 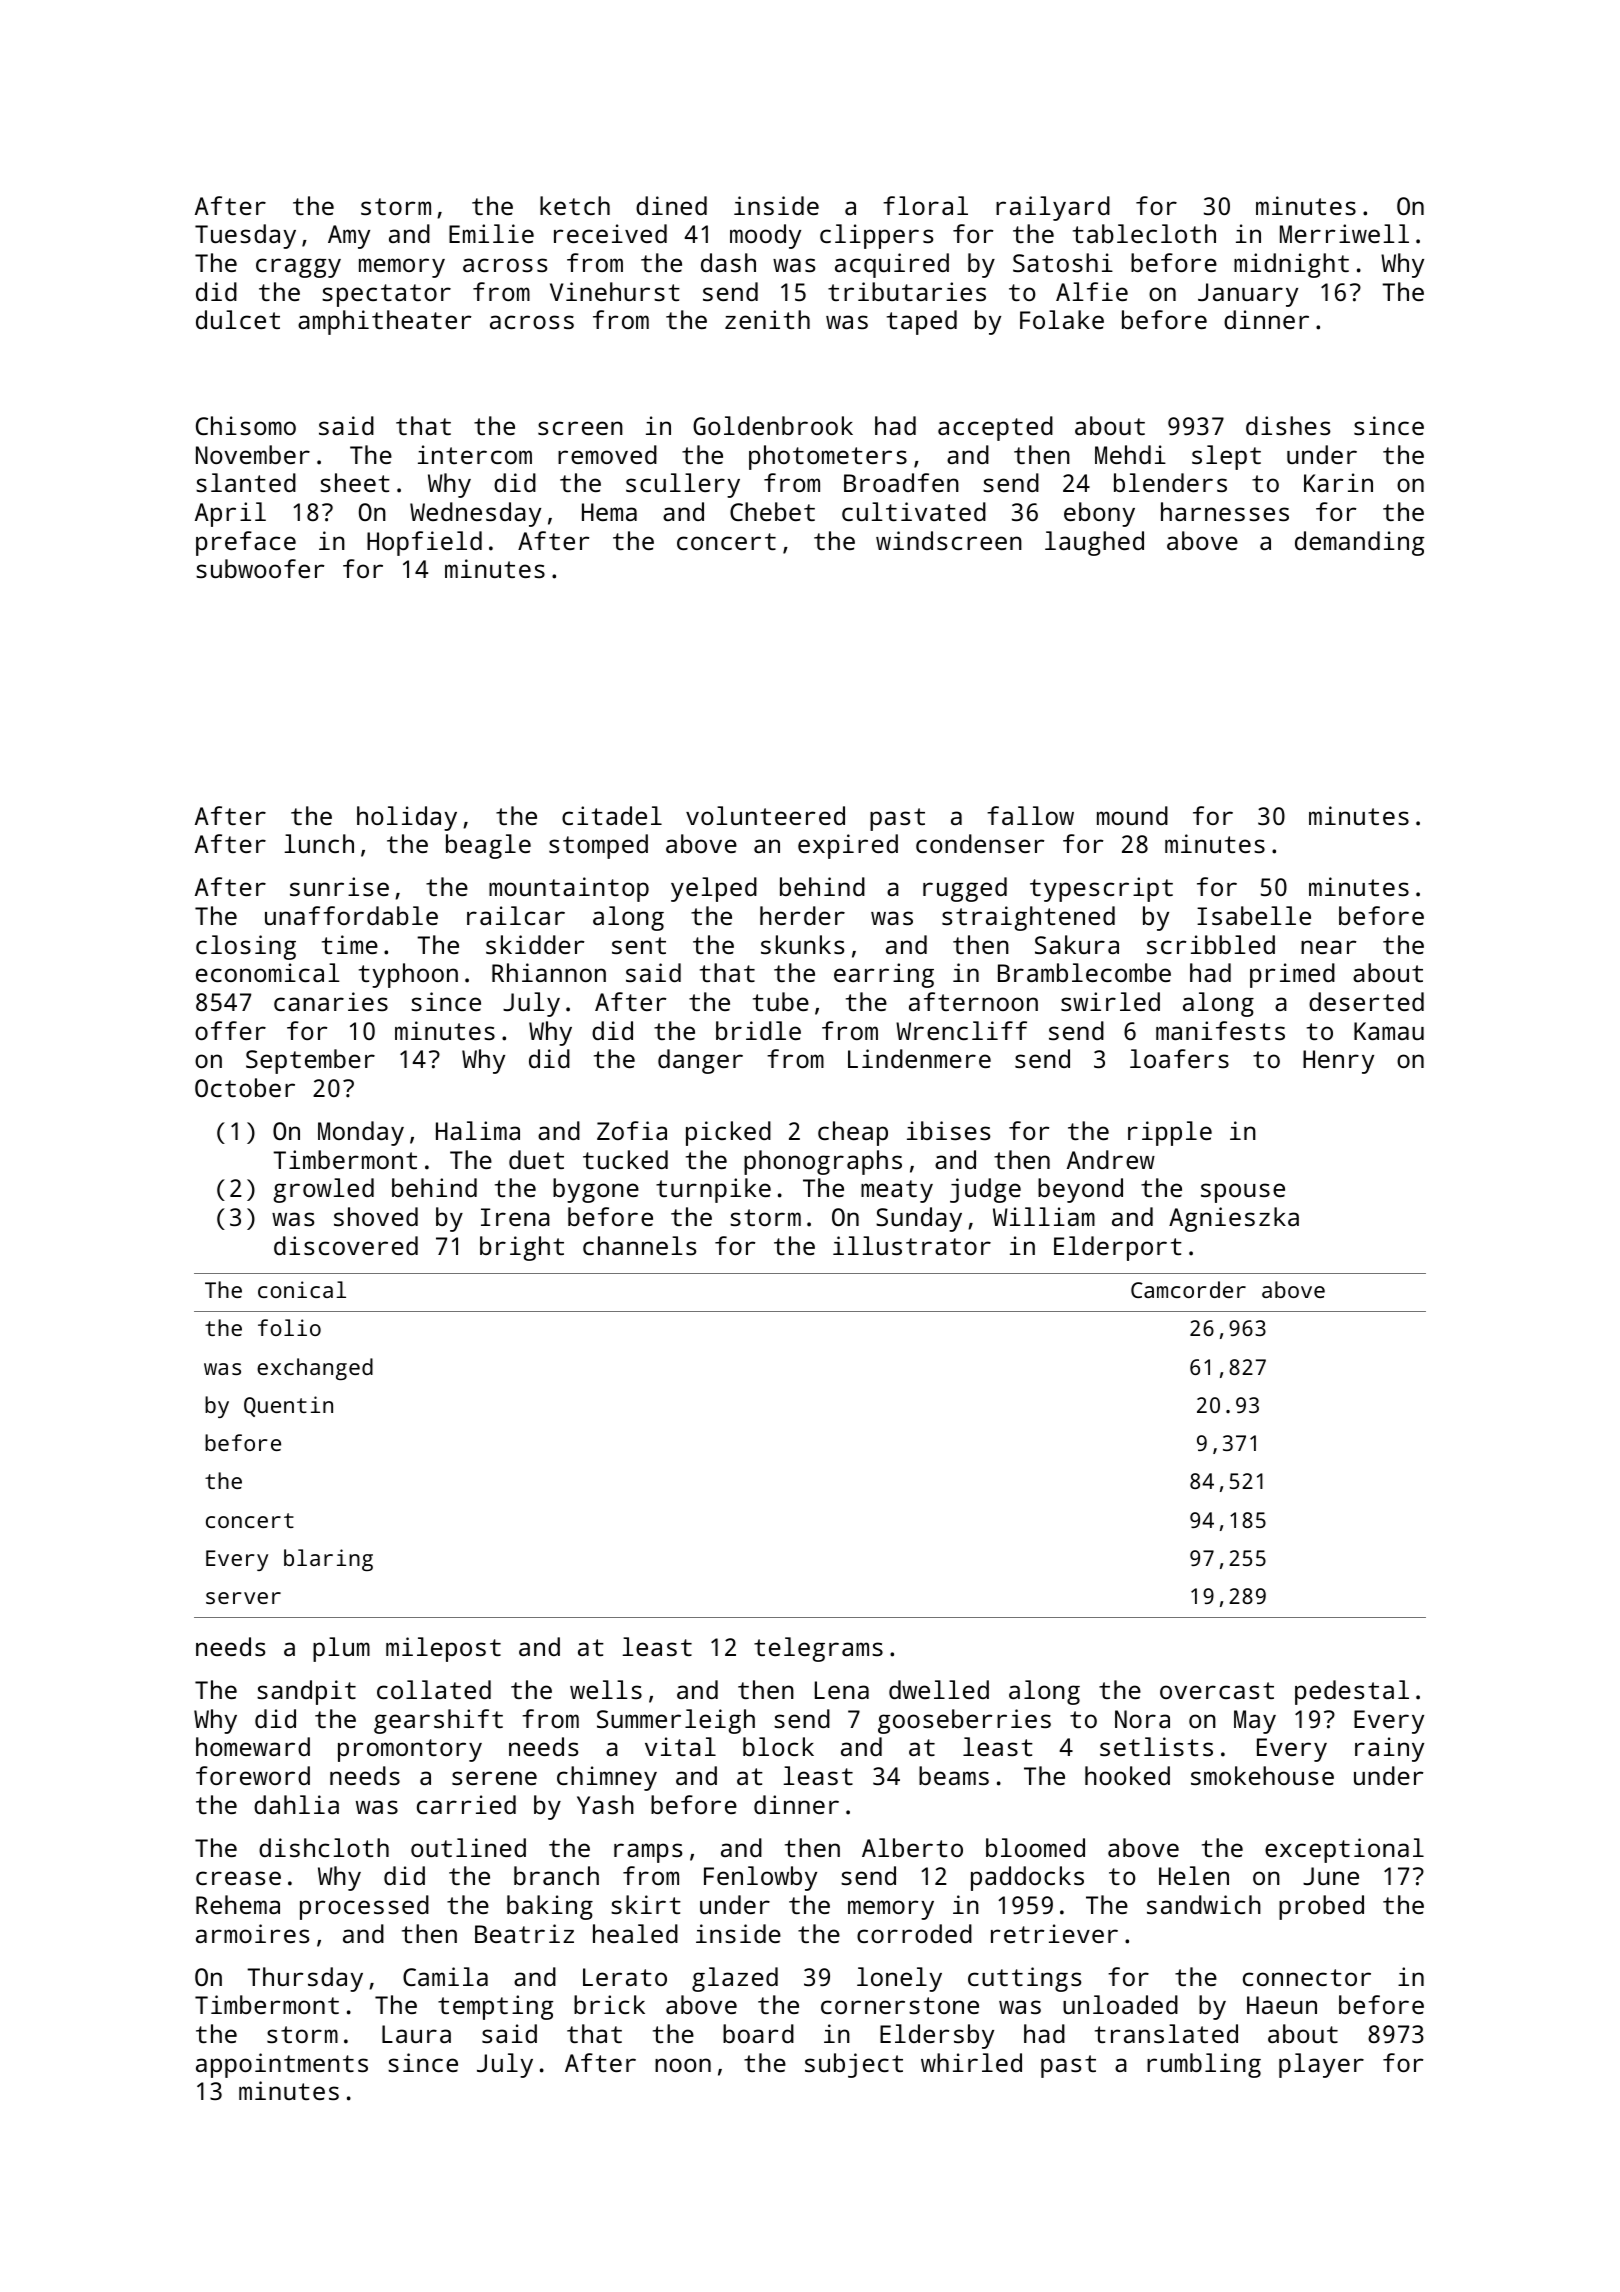 I want to click on typhoon, so click(x=408, y=975).
